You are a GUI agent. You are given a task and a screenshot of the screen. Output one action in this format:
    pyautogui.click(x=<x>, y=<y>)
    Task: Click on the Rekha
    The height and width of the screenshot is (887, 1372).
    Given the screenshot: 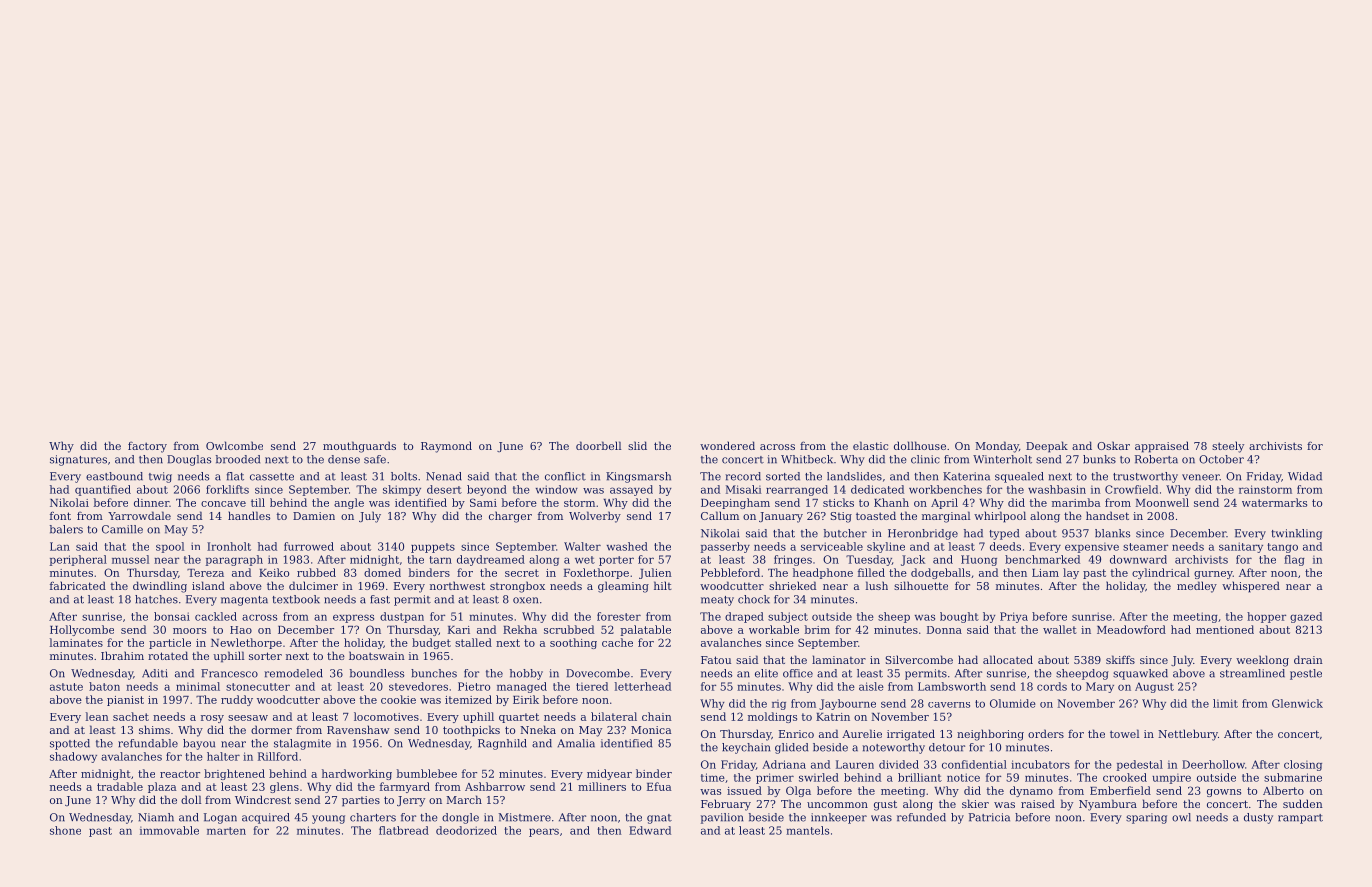 What is the action you would take?
    pyautogui.click(x=520, y=629)
